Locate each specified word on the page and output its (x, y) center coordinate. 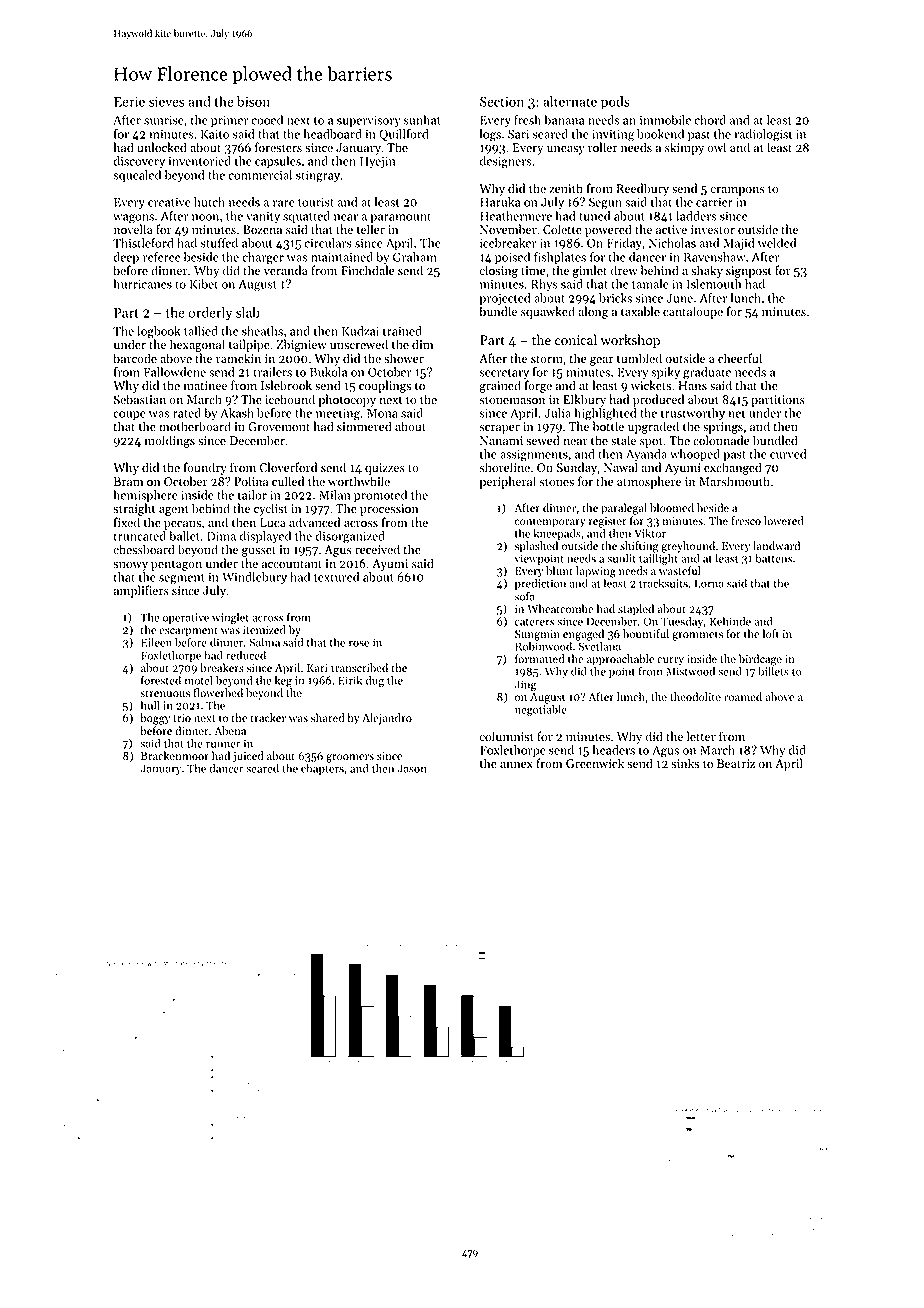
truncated (140, 536)
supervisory (369, 121)
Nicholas (672, 243)
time (533, 270)
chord (710, 120)
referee (161, 257)
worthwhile (359, 481)
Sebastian (140, 399)
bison (253, 101)
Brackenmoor (175, 756)
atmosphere (649, 482)
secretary (504, 374)
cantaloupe (693, 312)
